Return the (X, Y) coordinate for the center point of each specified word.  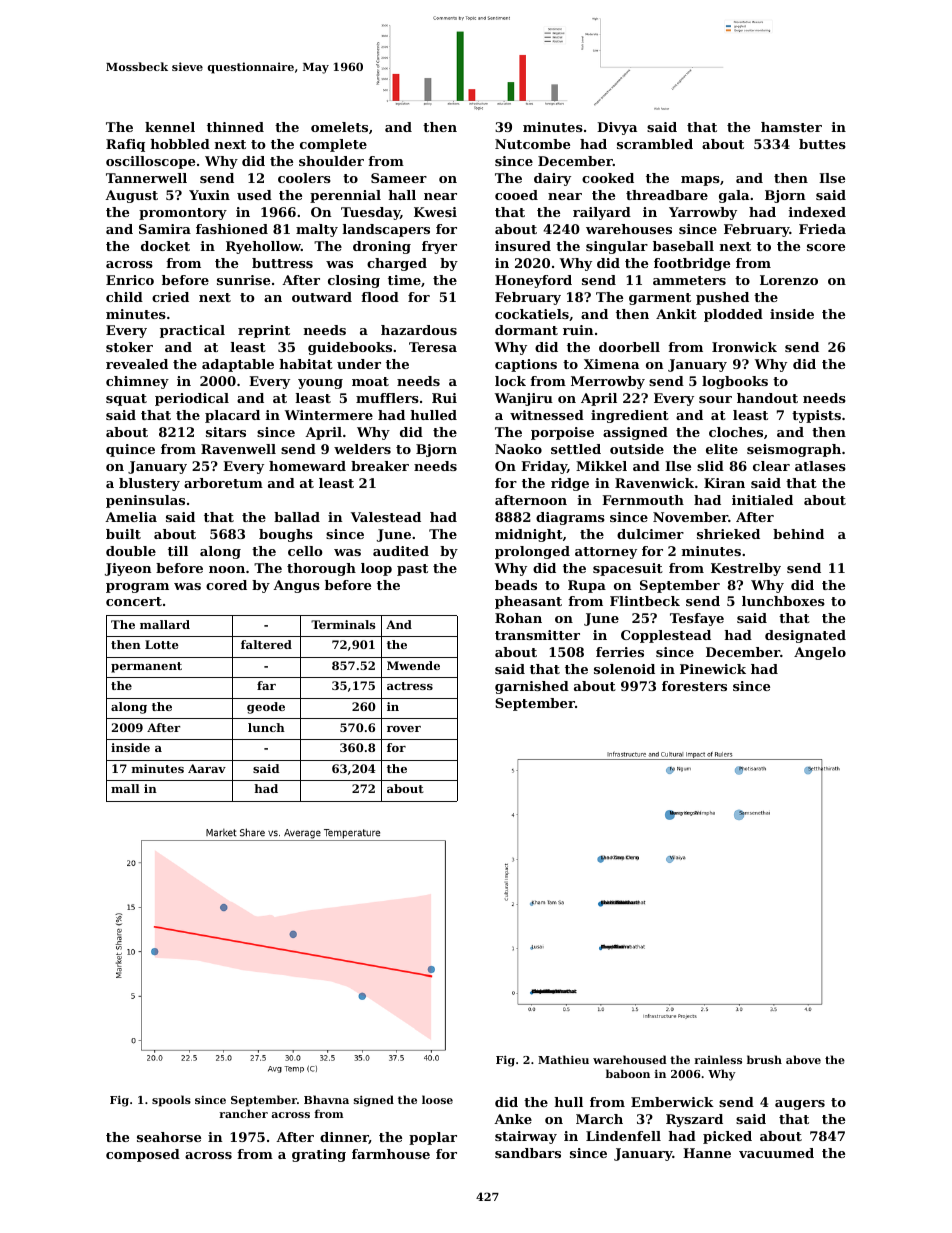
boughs (286, 535)
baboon (628, 1073)
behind (798, 534)
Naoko (518, 449)
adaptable (238, 365)
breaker (380, 466)
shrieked (728, 534)
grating (319, 1155)
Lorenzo (789, 280)
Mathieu (563, 1059)
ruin (578, 330)
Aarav (207, 768)
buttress (282, 263)
